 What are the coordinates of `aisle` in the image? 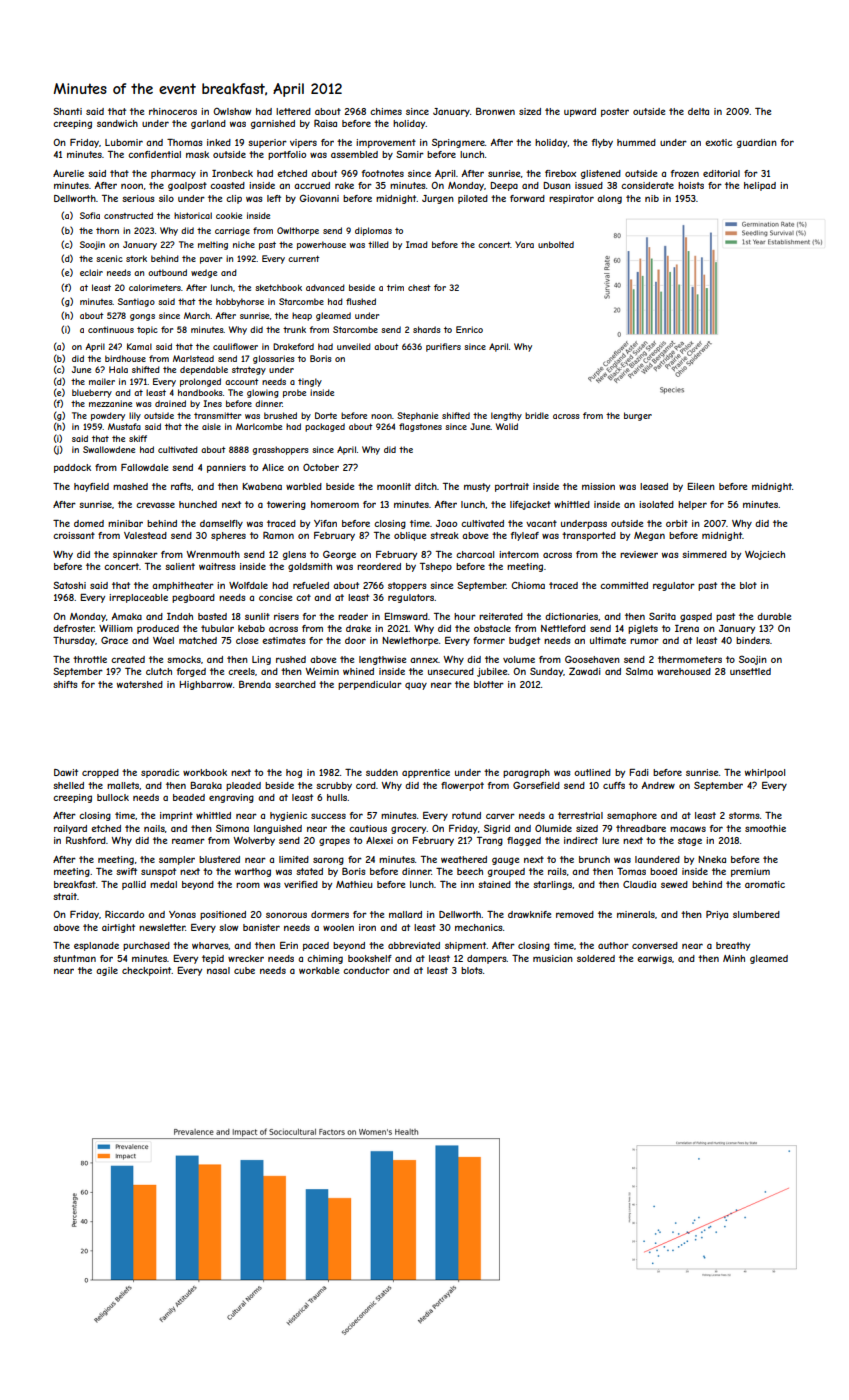 It's located at (211, 426).
